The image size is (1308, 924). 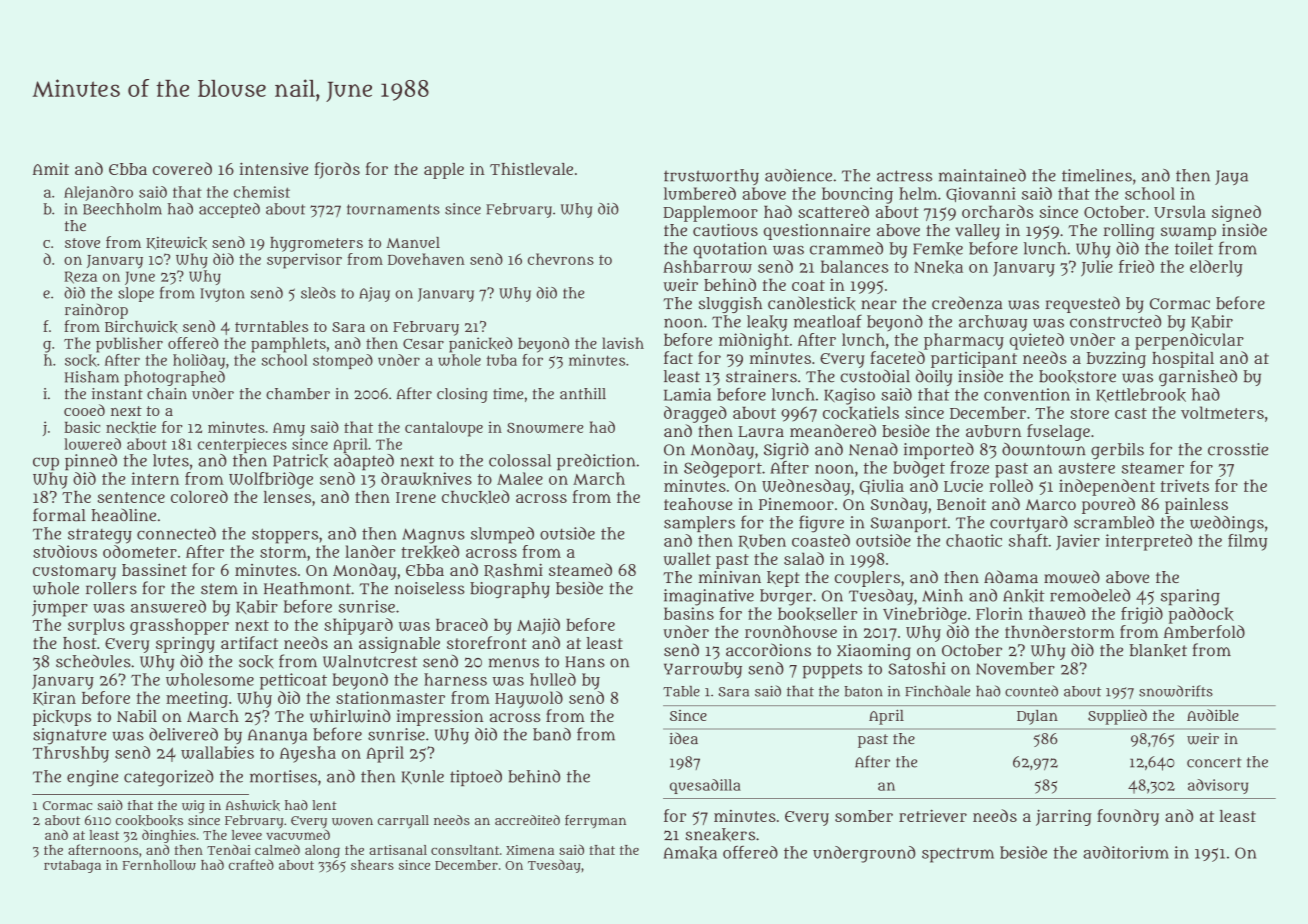 I want to click on lutes, so click(x=171, y=460).
